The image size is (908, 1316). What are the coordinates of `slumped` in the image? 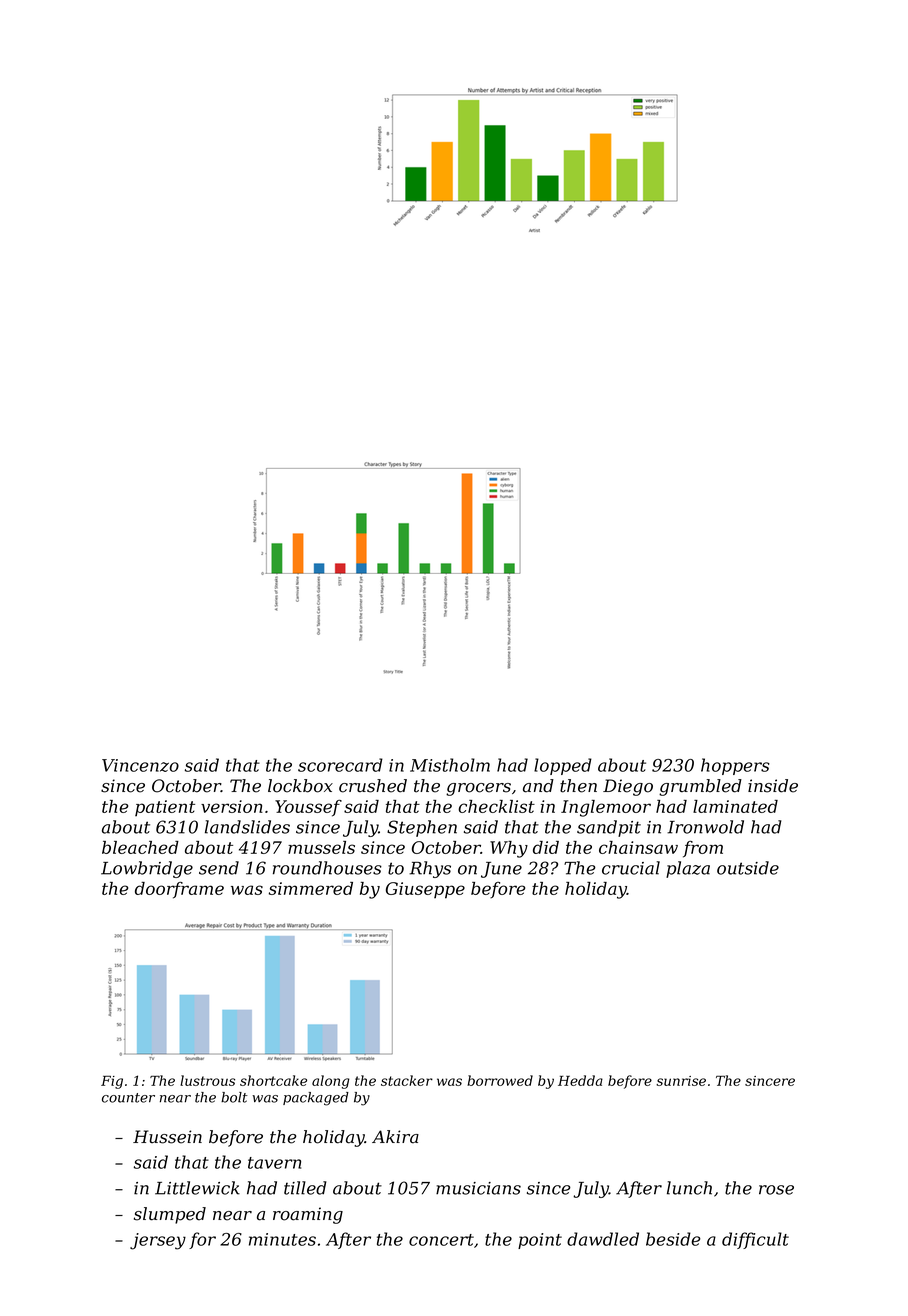 It's located at (170, 1215).
